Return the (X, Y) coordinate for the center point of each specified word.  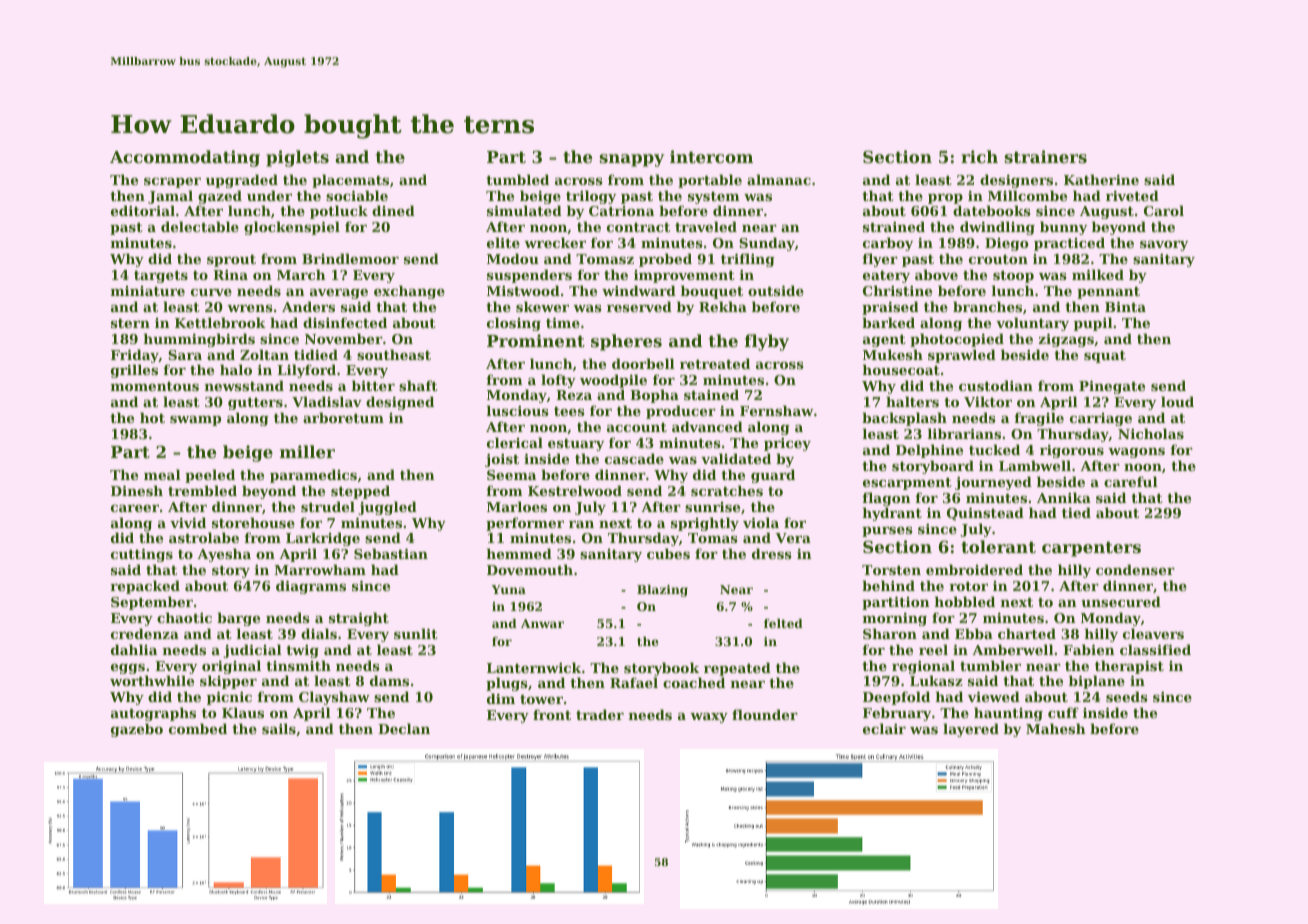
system (714, 198)
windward (639, 290)
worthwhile (152, 680)
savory (1164, 246)
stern (130, 323)
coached (694, 682)
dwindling (997, 228)
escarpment (907, 484)
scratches (727, 490)
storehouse (253, 522)
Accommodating (185, 158)
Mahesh (1056, 728)
